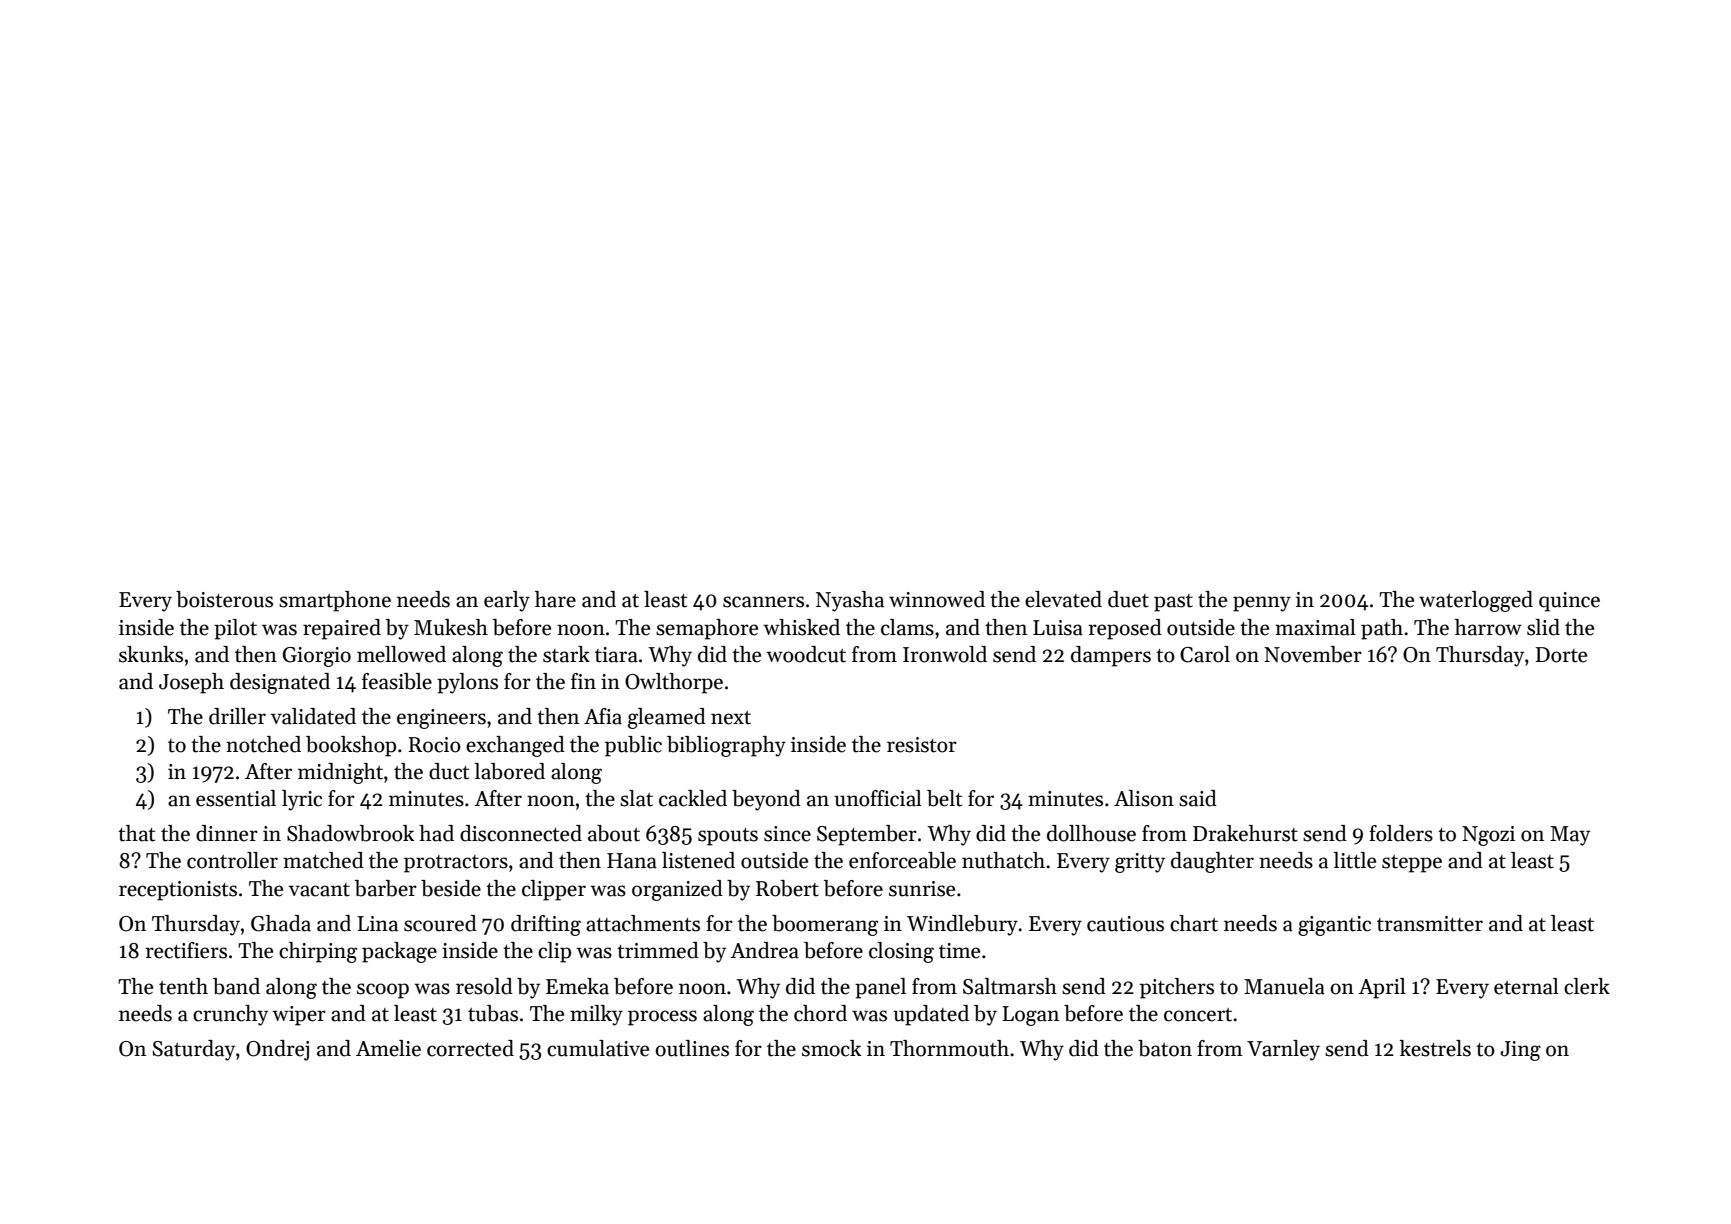 This document has width=1731, height=1224. What do you see at coordinates (1198, 798) in the document?
I see `said` at bounding box center [1198, 798].
